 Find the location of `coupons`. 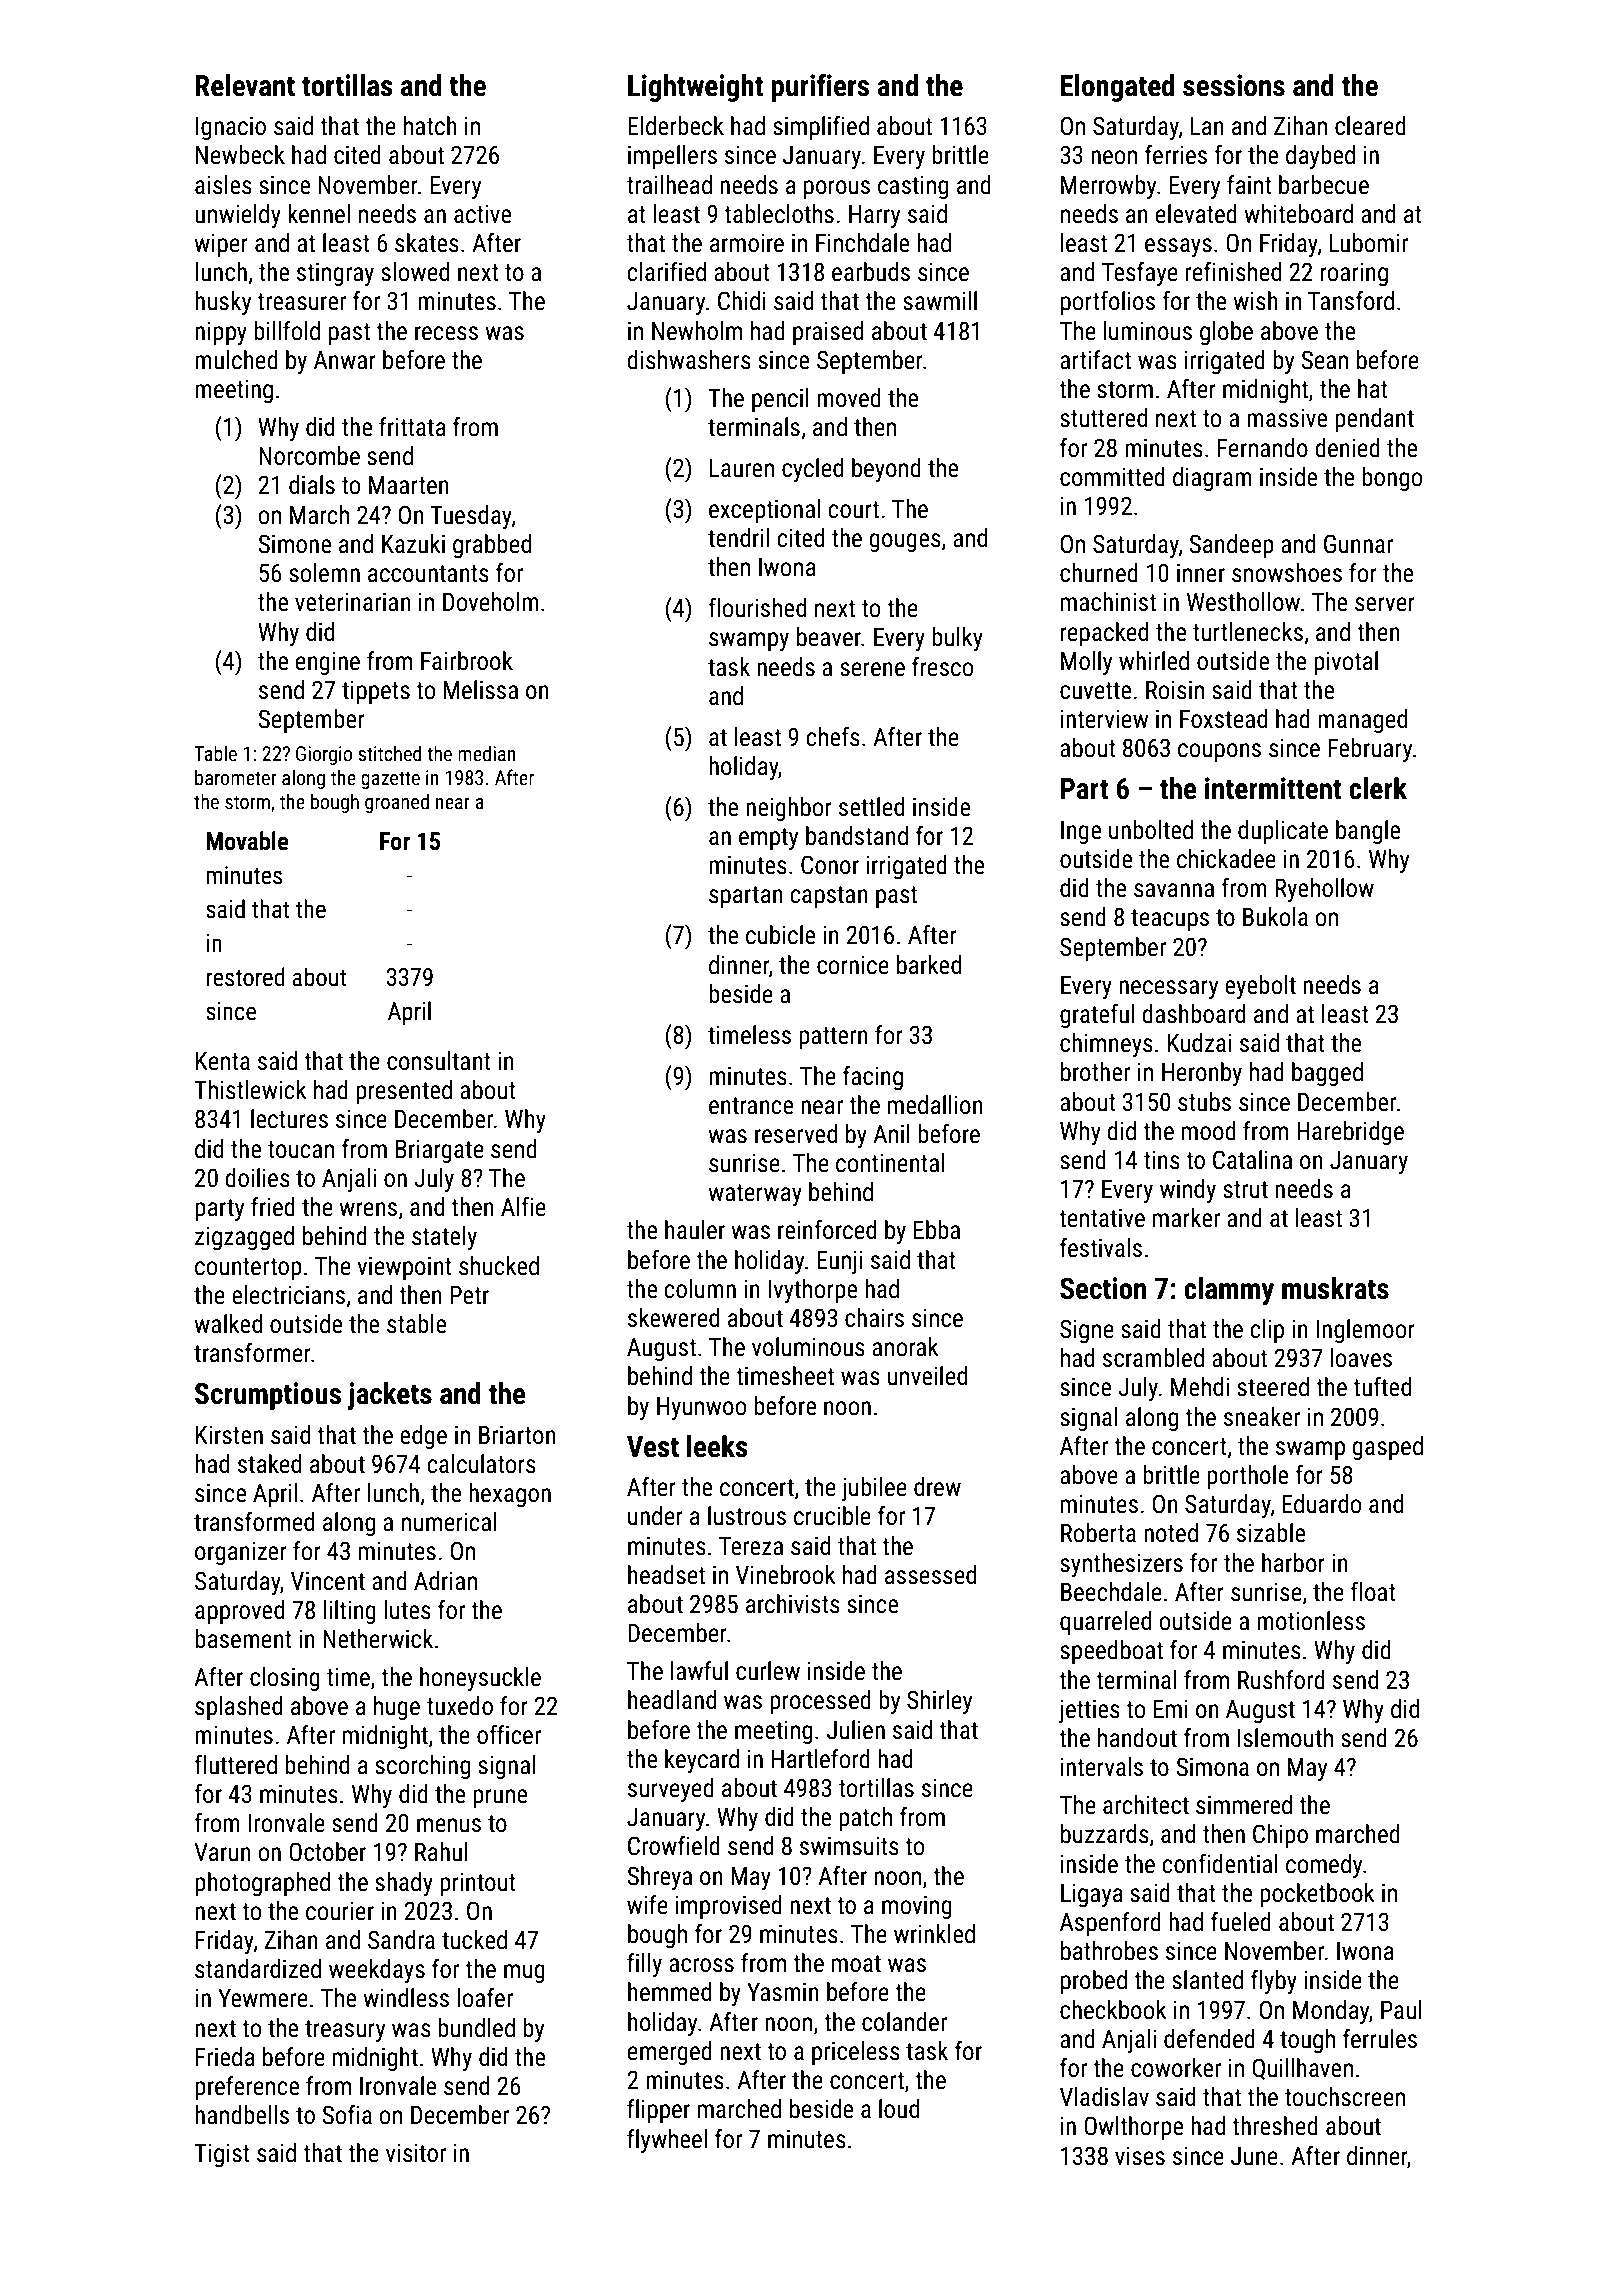

coupons is located at coordinates (1219, 752).
